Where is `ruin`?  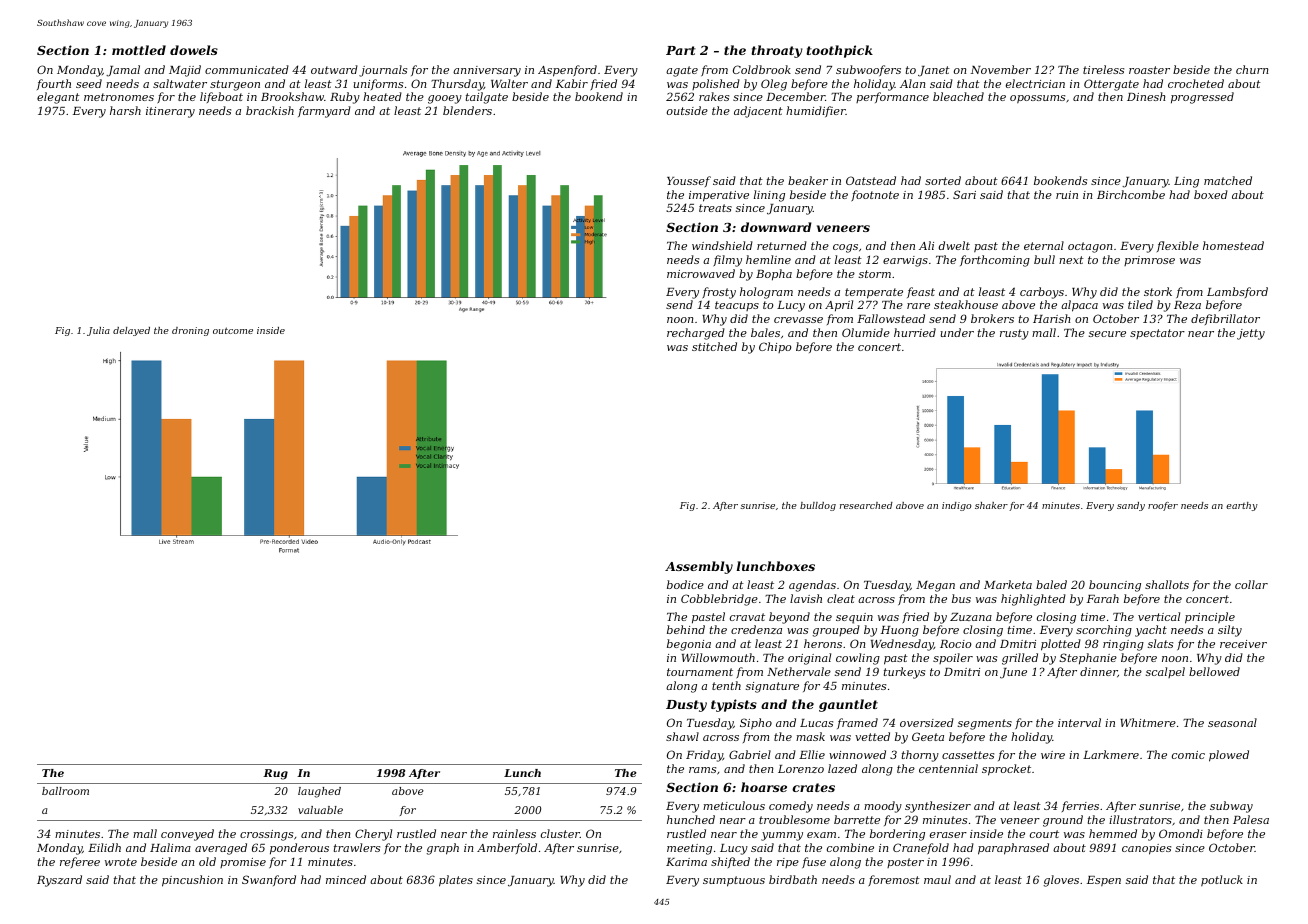 ruin is located at coordinates (1067, 195).
